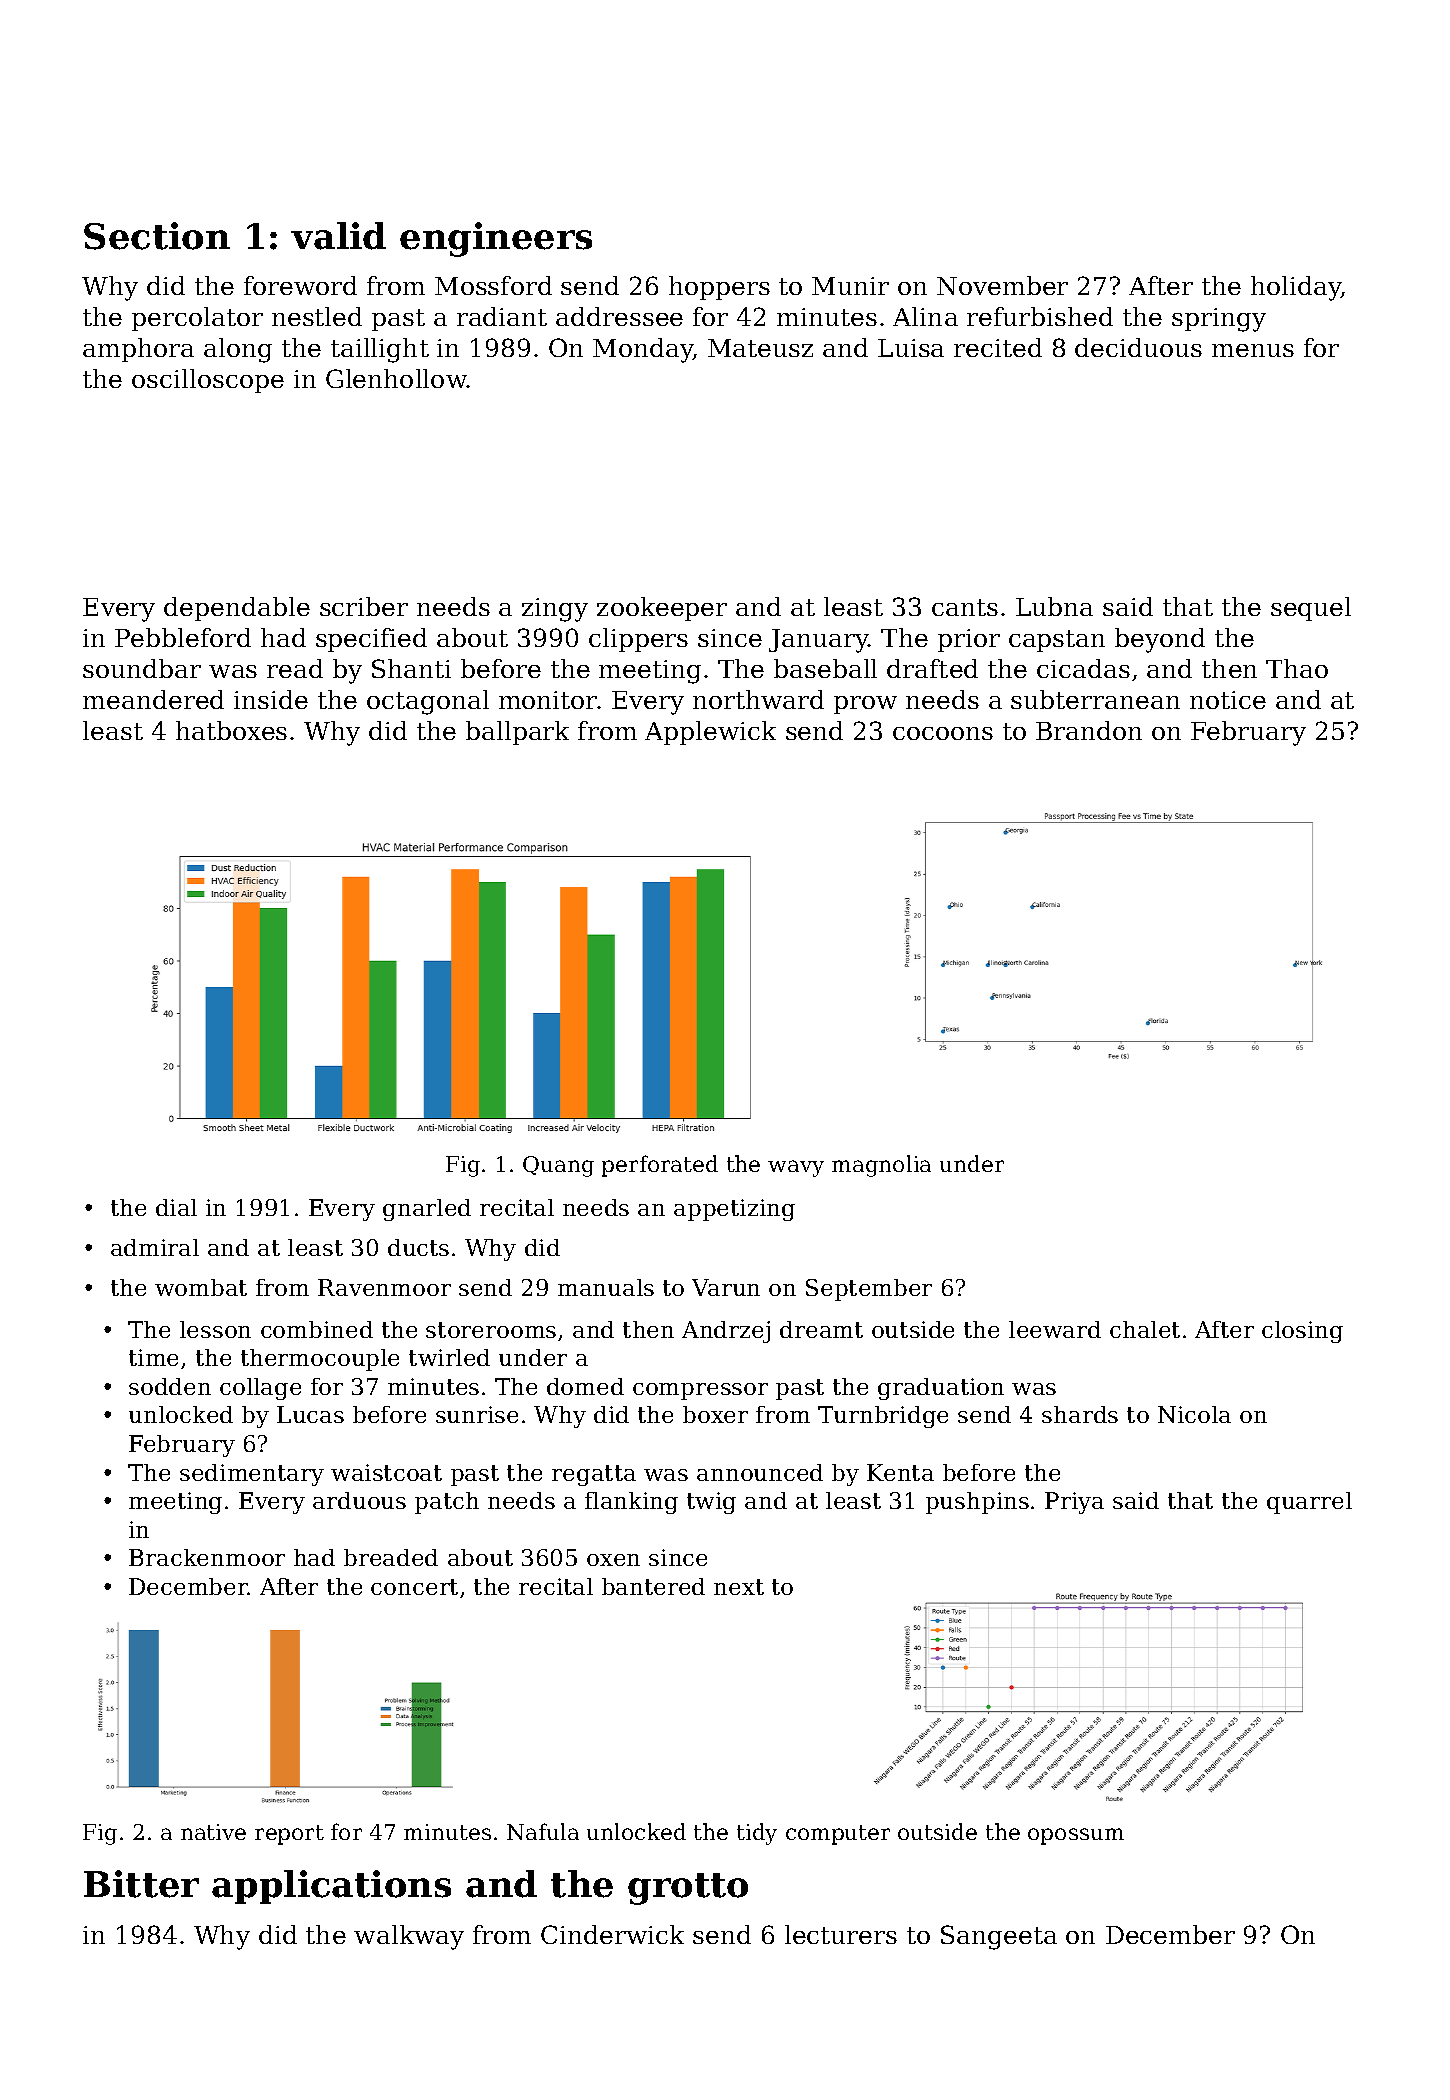  What do you see at coordinates (141, 1884) in the screenshot?
I see `Bitter` at bounding box center [141, 1884].
